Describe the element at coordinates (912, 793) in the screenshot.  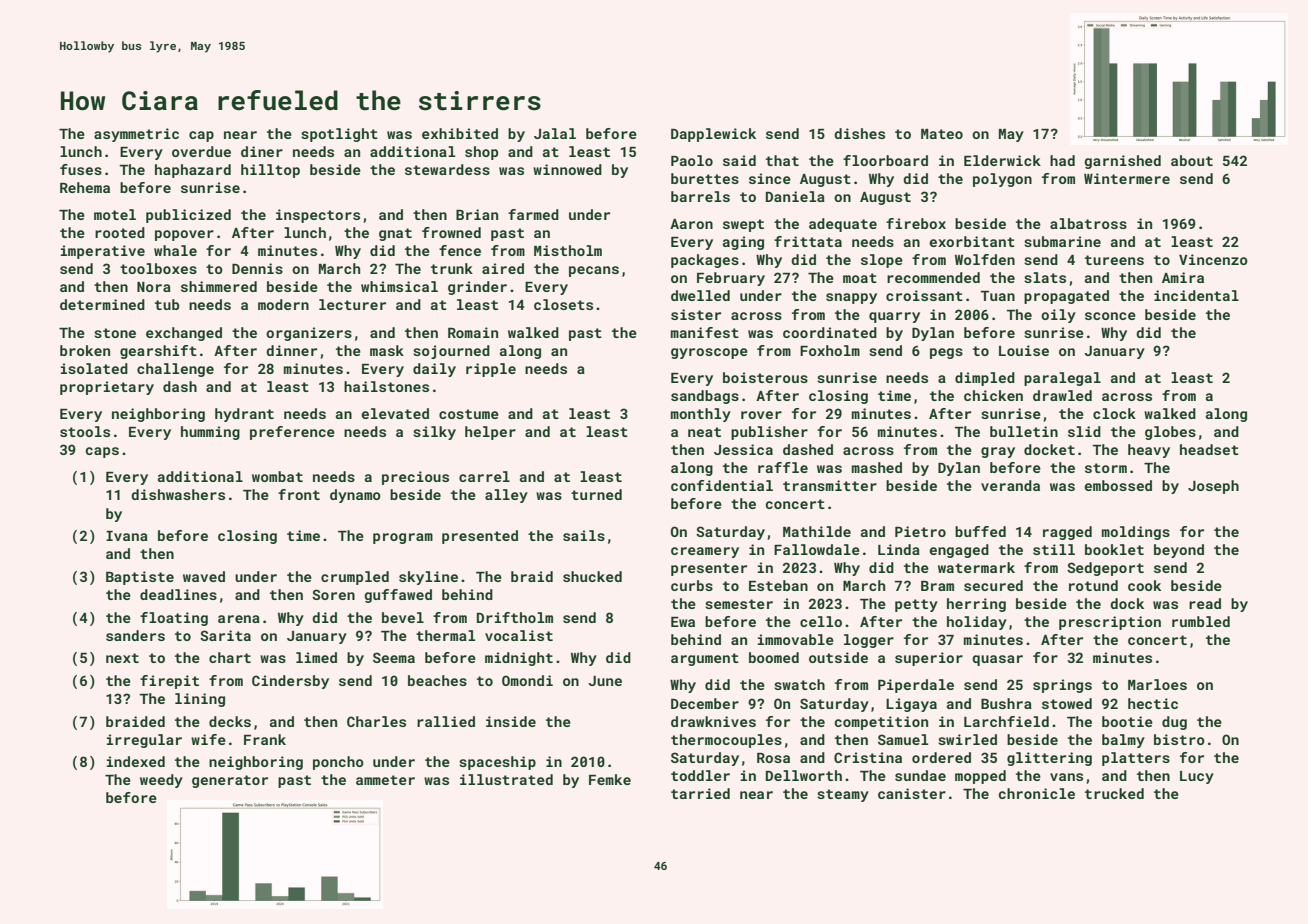
I see `canister` at that location.
